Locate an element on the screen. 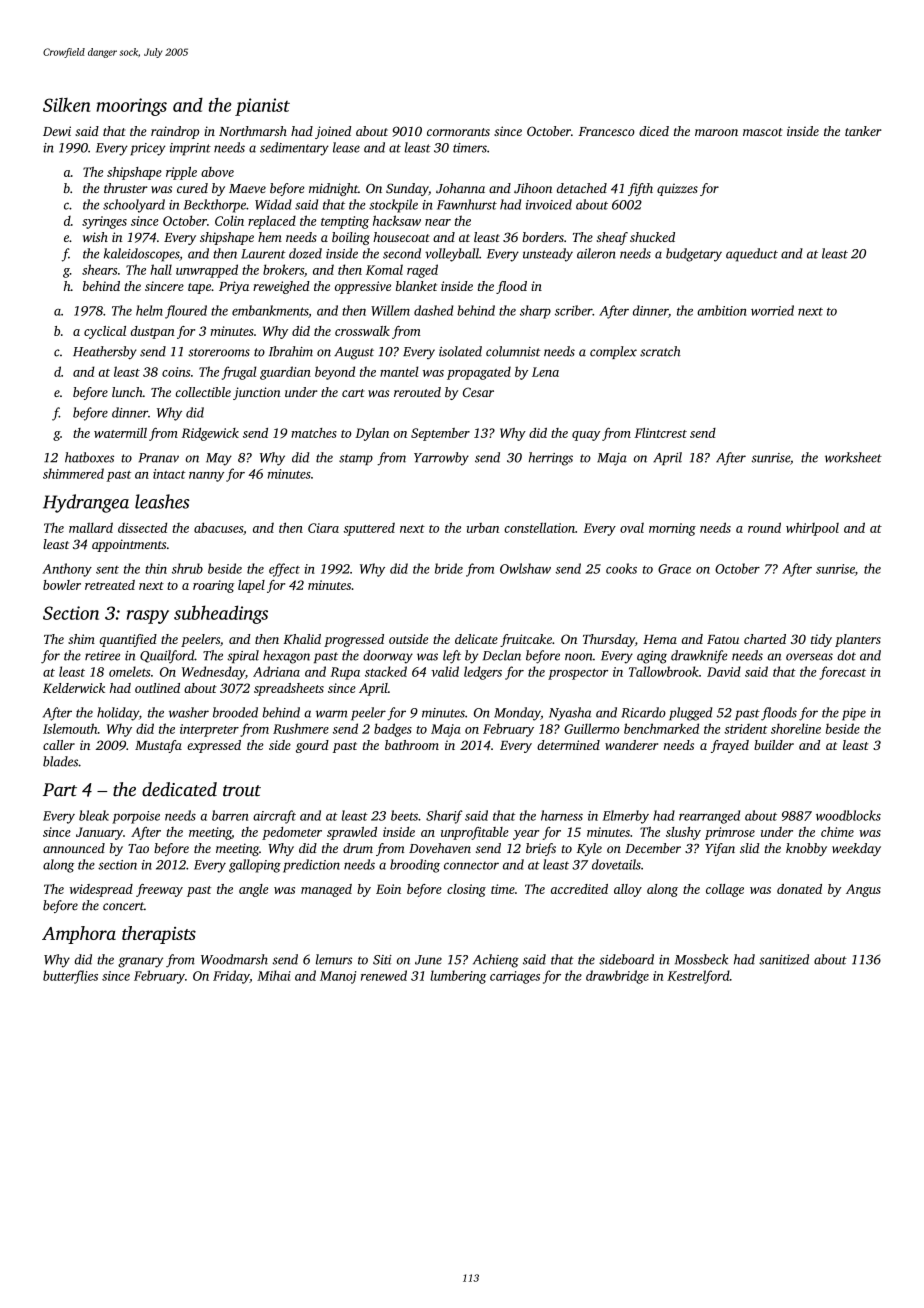 The image size is (924, 1308). round is located at coordinates (764, 527).
